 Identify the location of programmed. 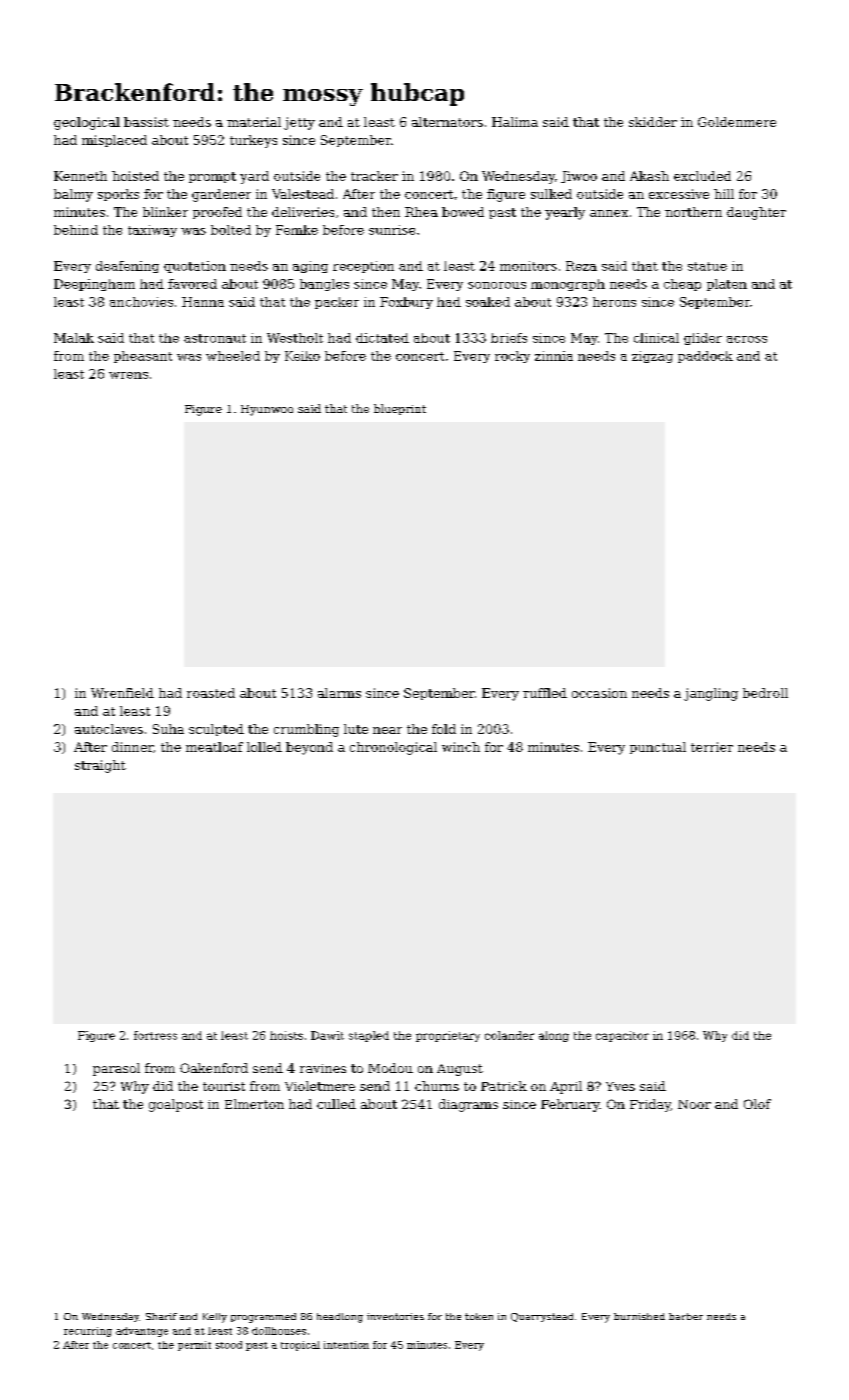
(263, 1318).
